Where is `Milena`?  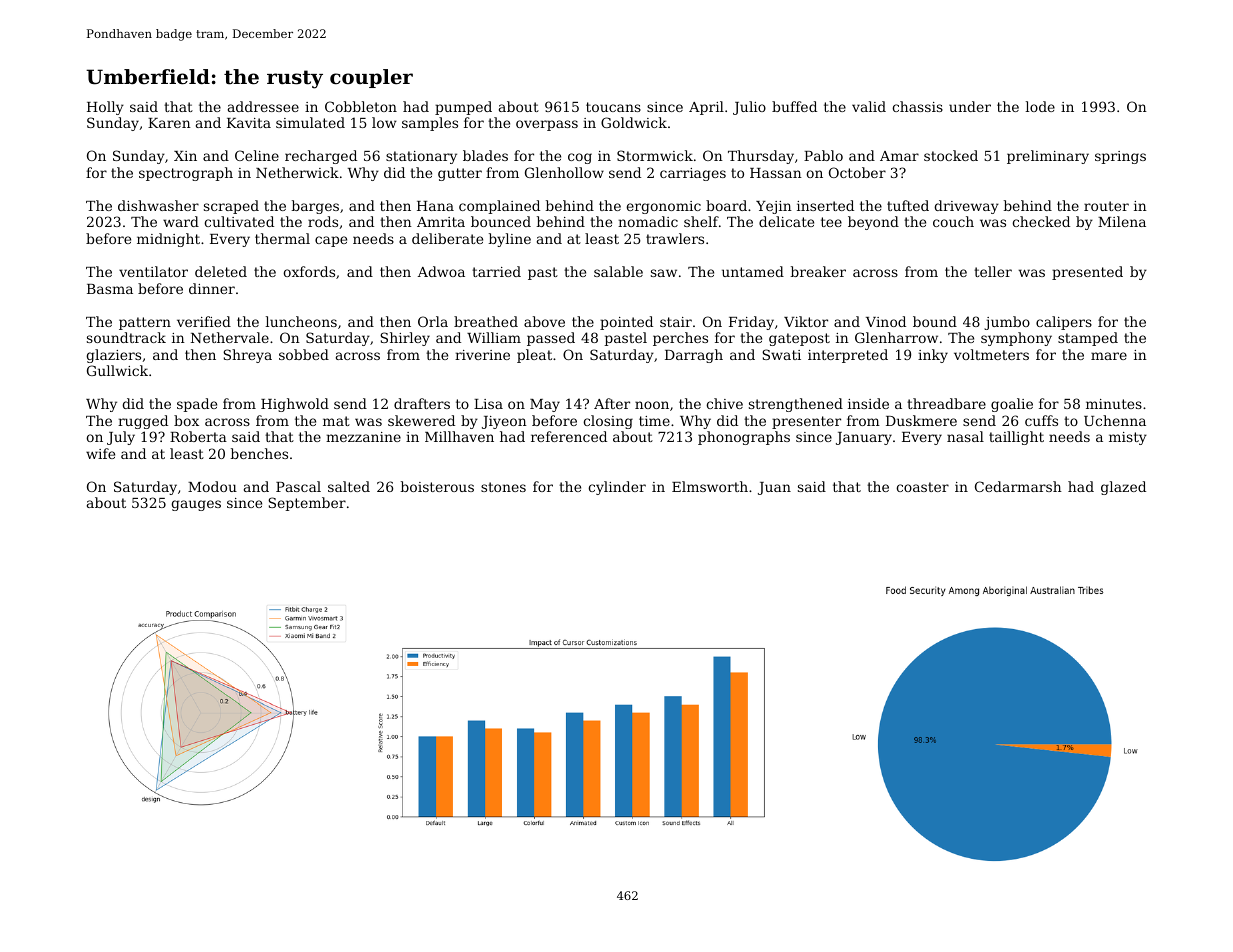
Milena is located at coordinates (1122, 221).
